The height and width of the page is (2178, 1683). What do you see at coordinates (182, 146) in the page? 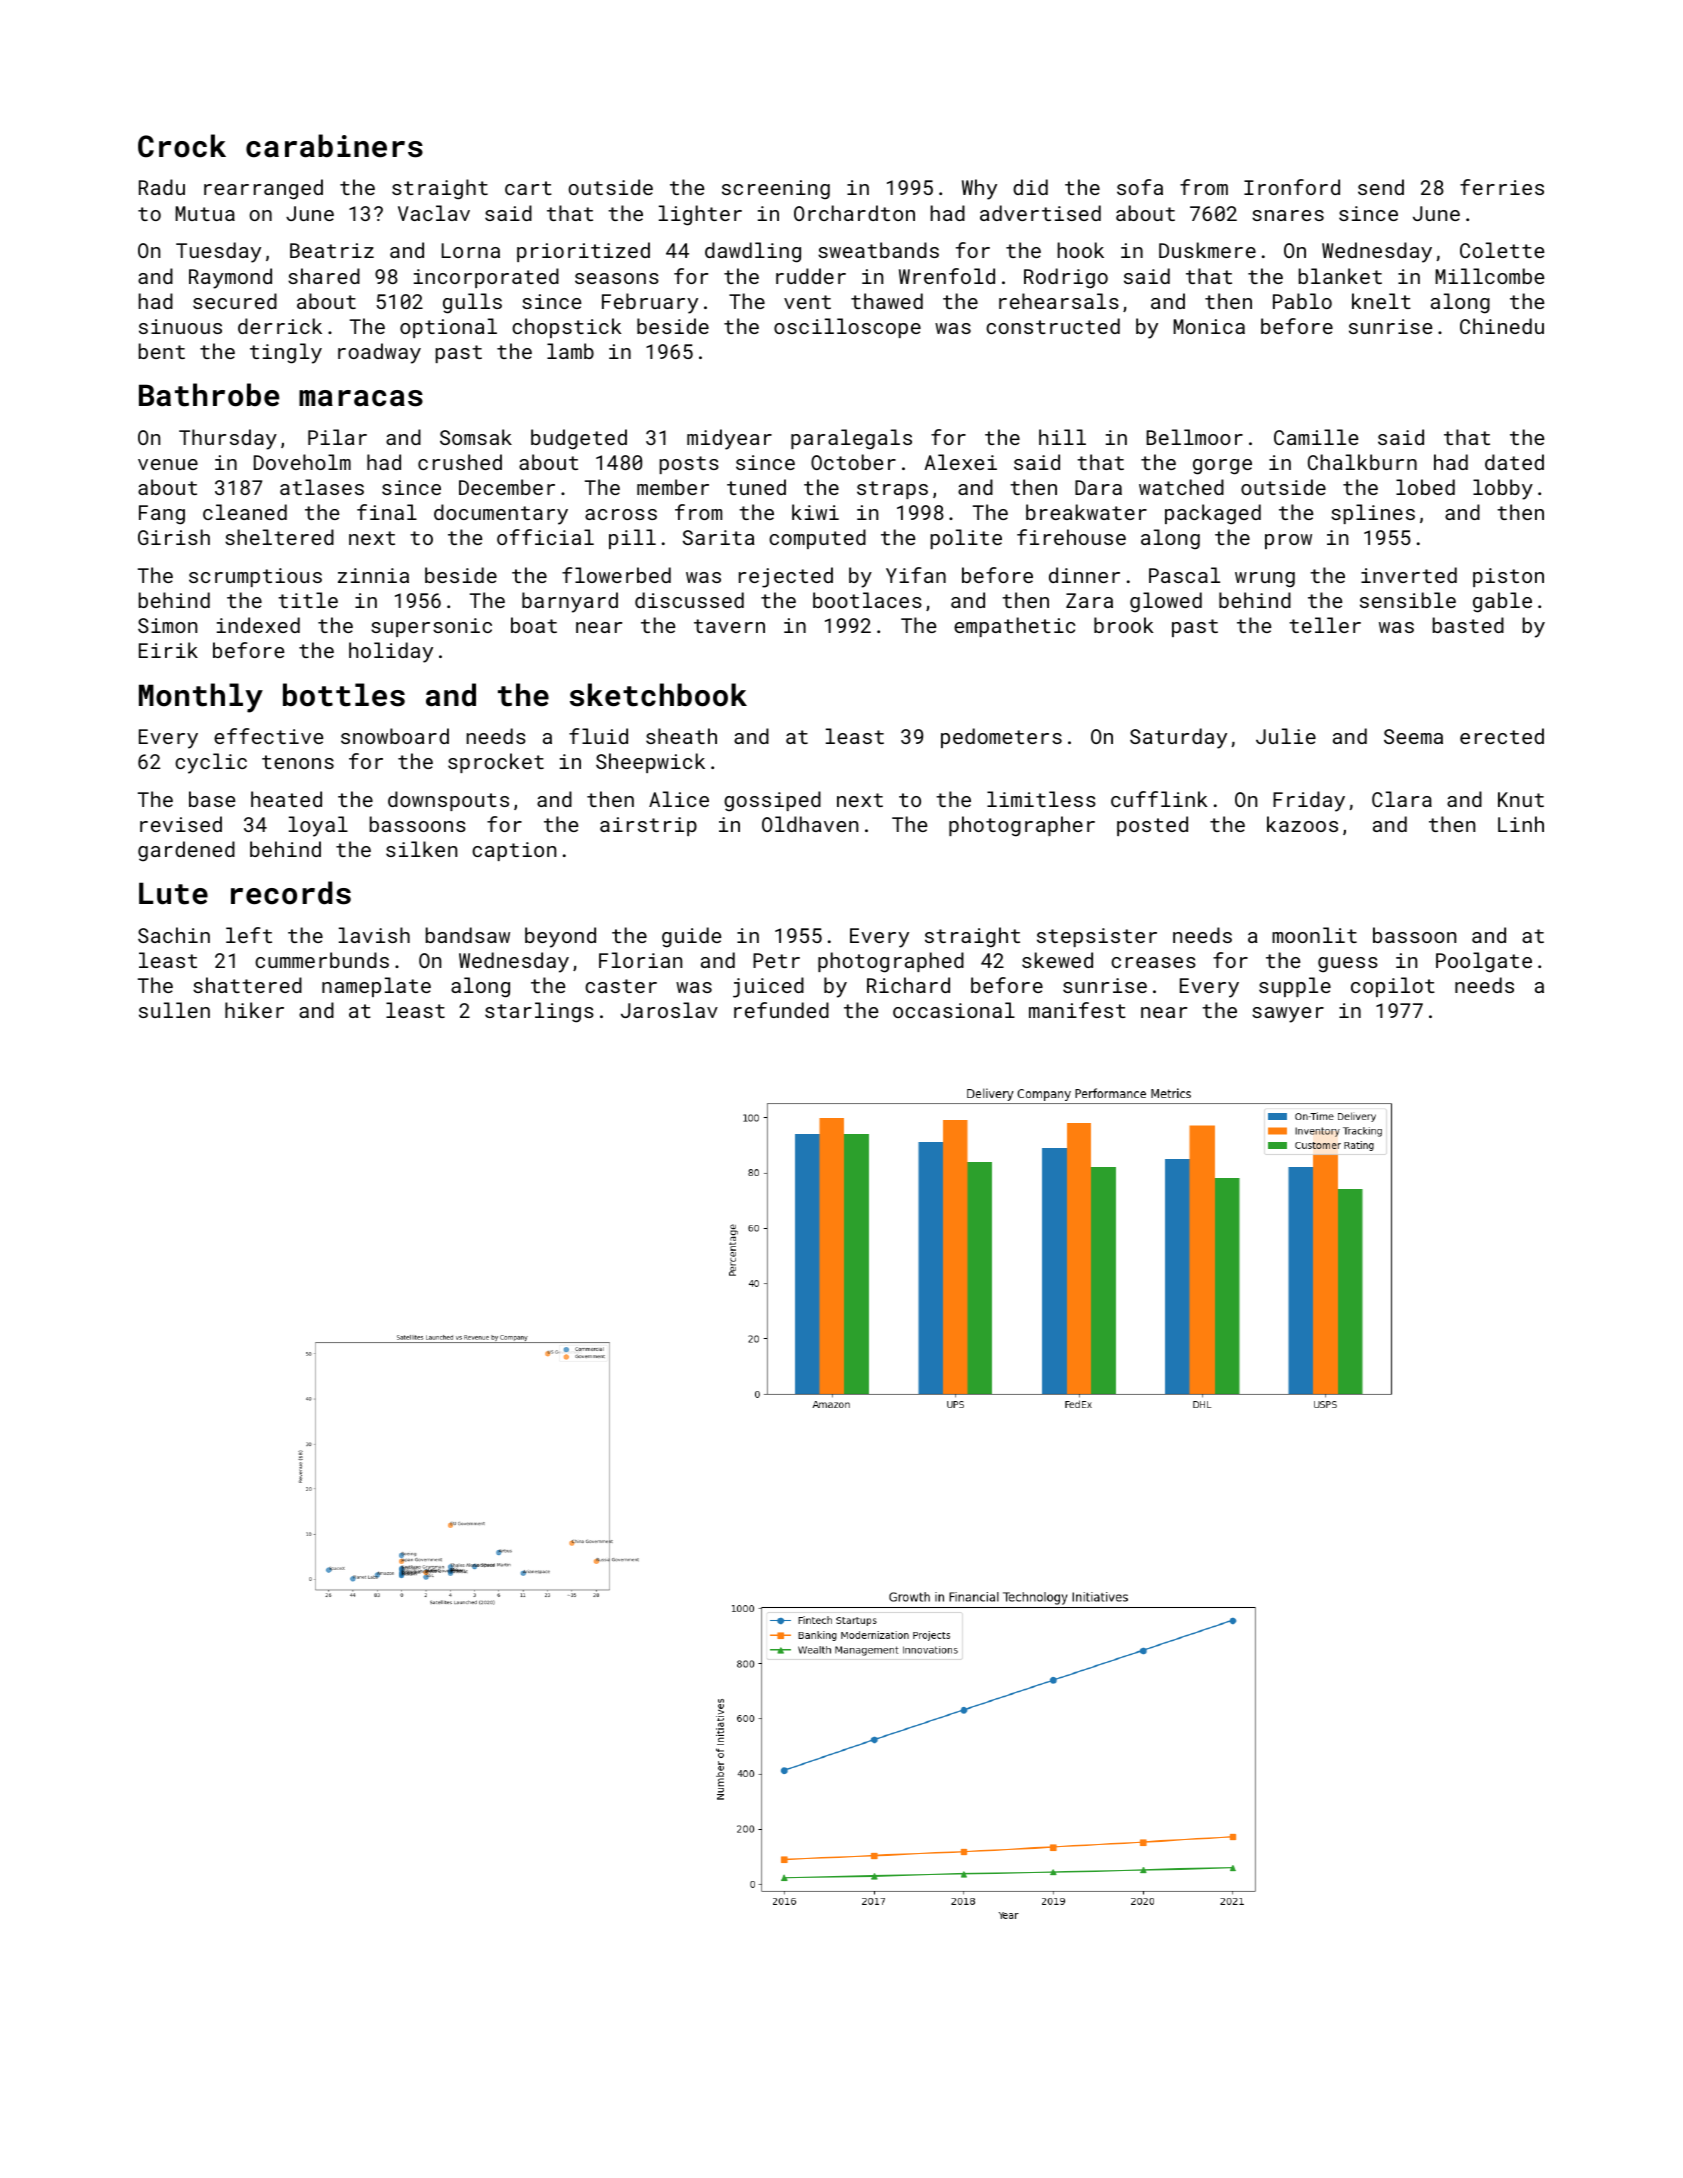
I see `Crock` at bounding box center [182, 146].
